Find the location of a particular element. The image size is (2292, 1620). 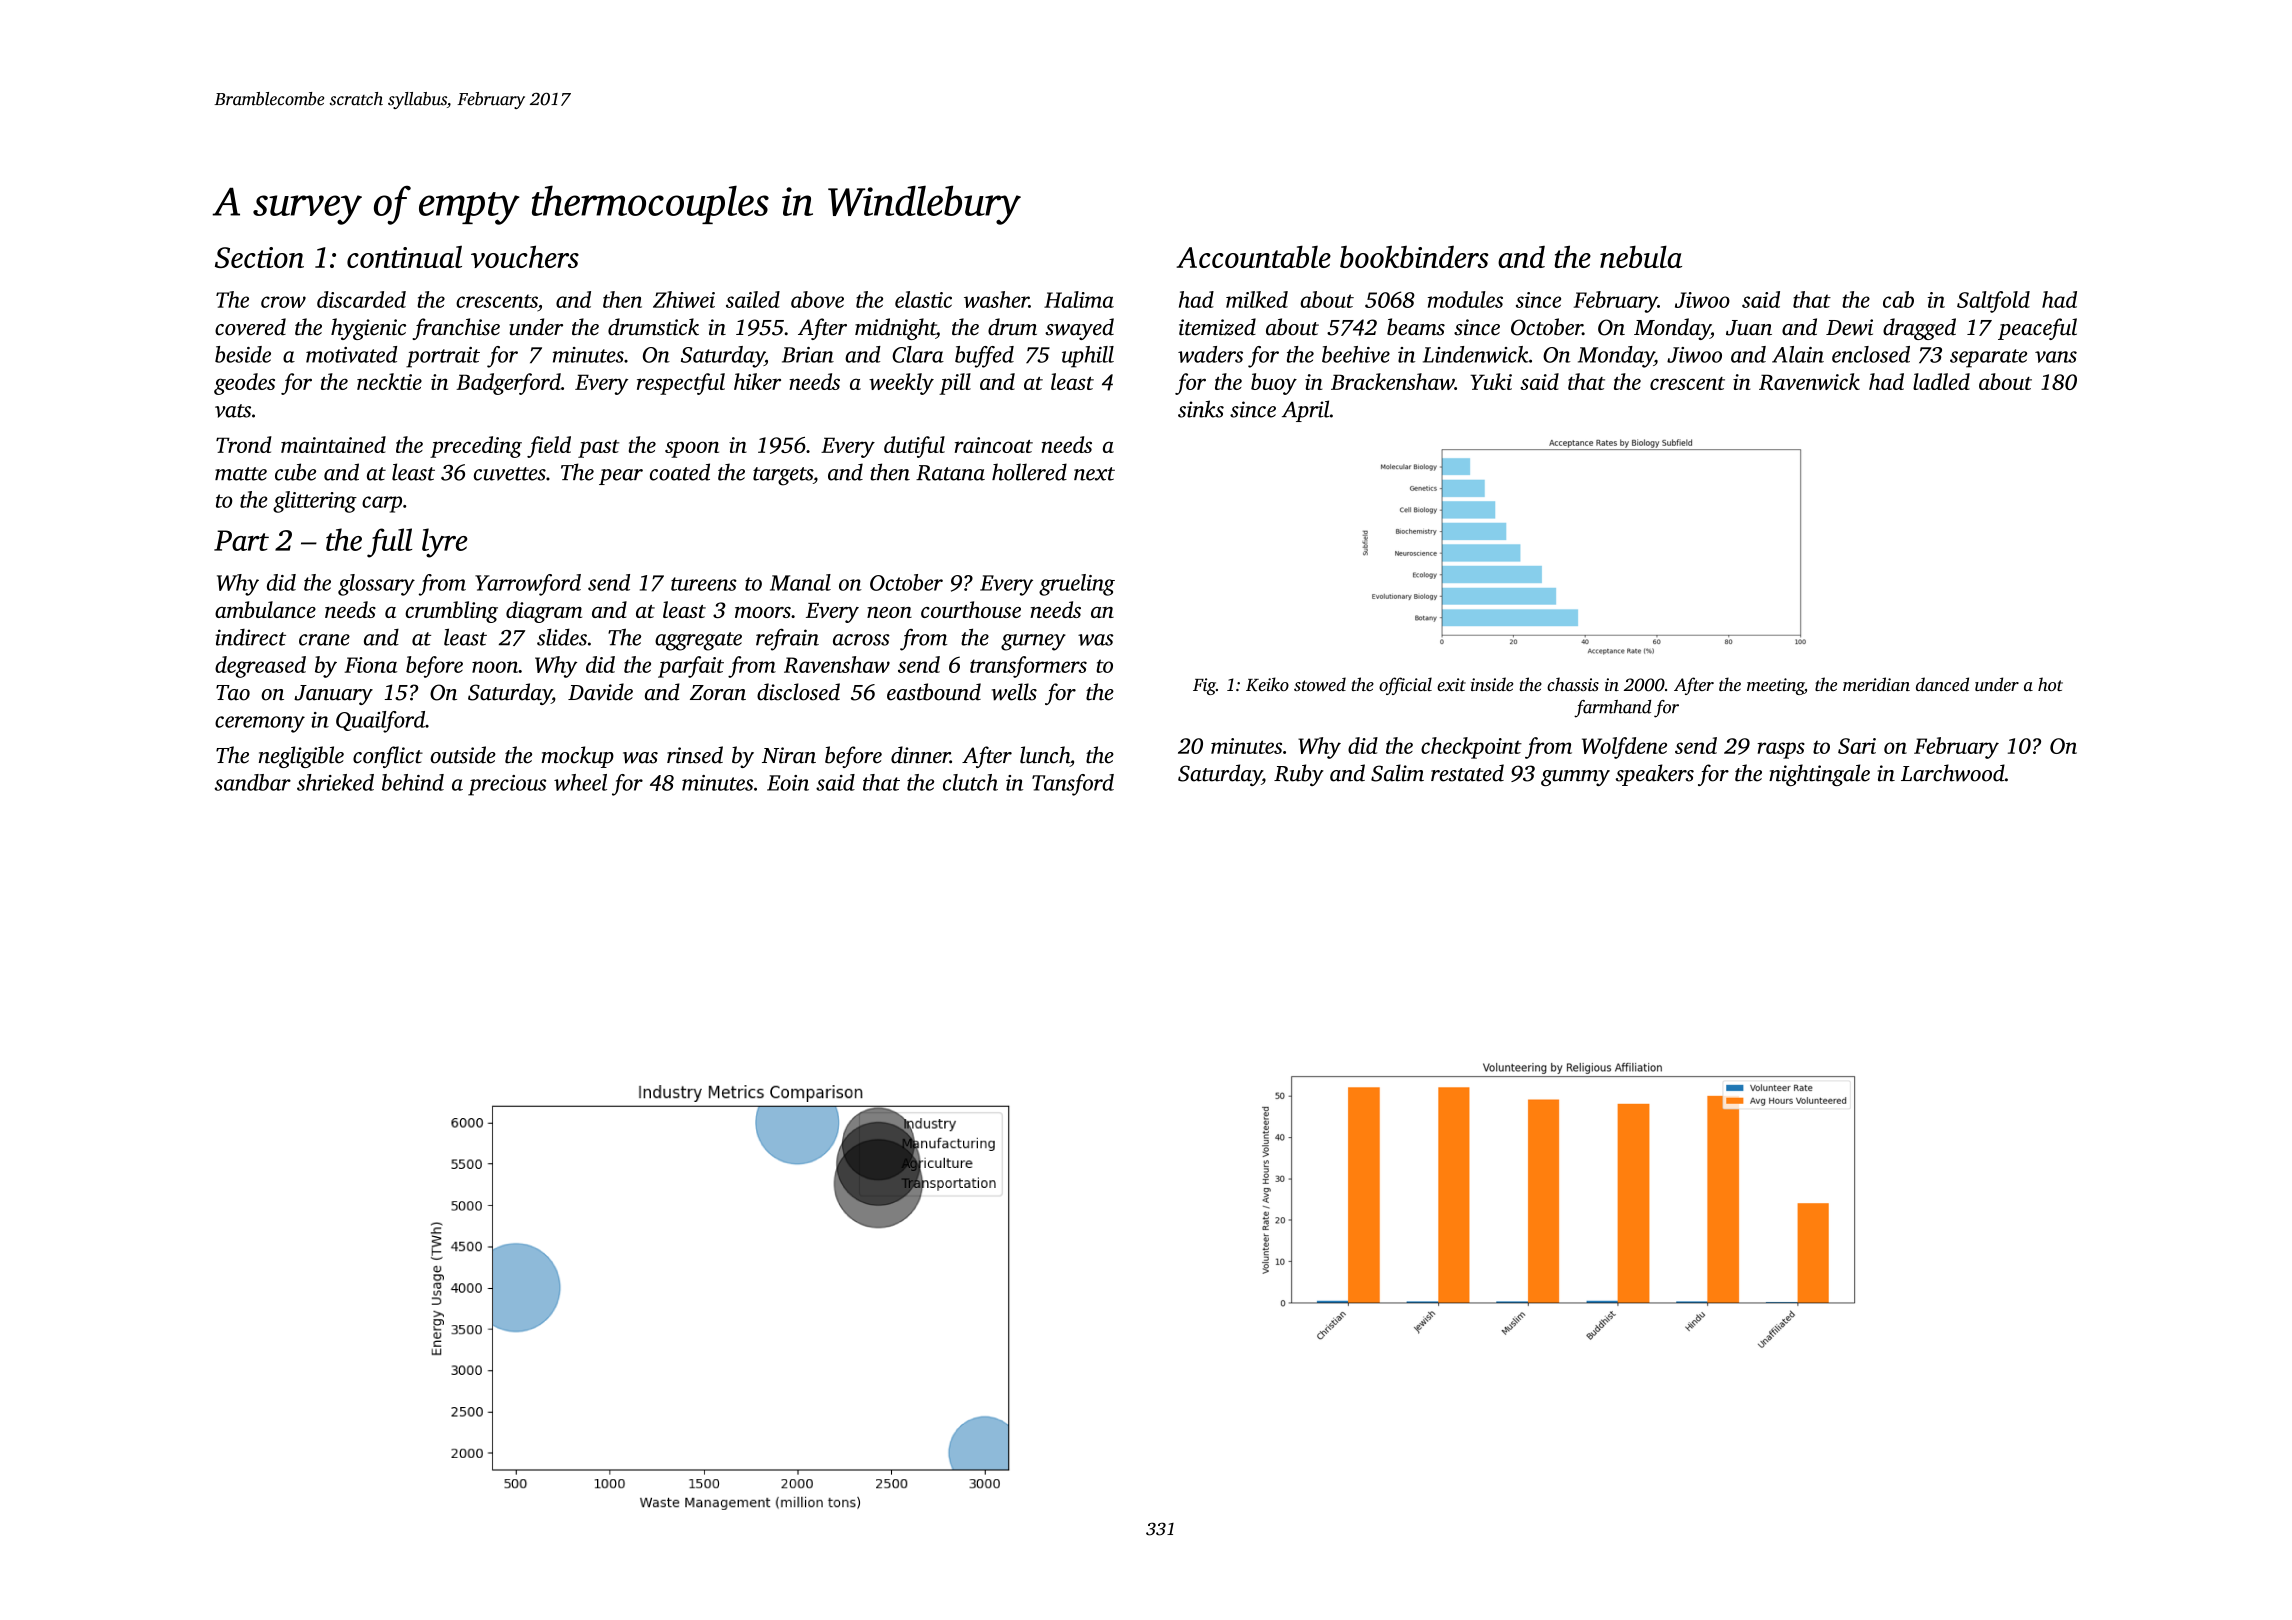

Ratana is located at coordinates (950, 473).
